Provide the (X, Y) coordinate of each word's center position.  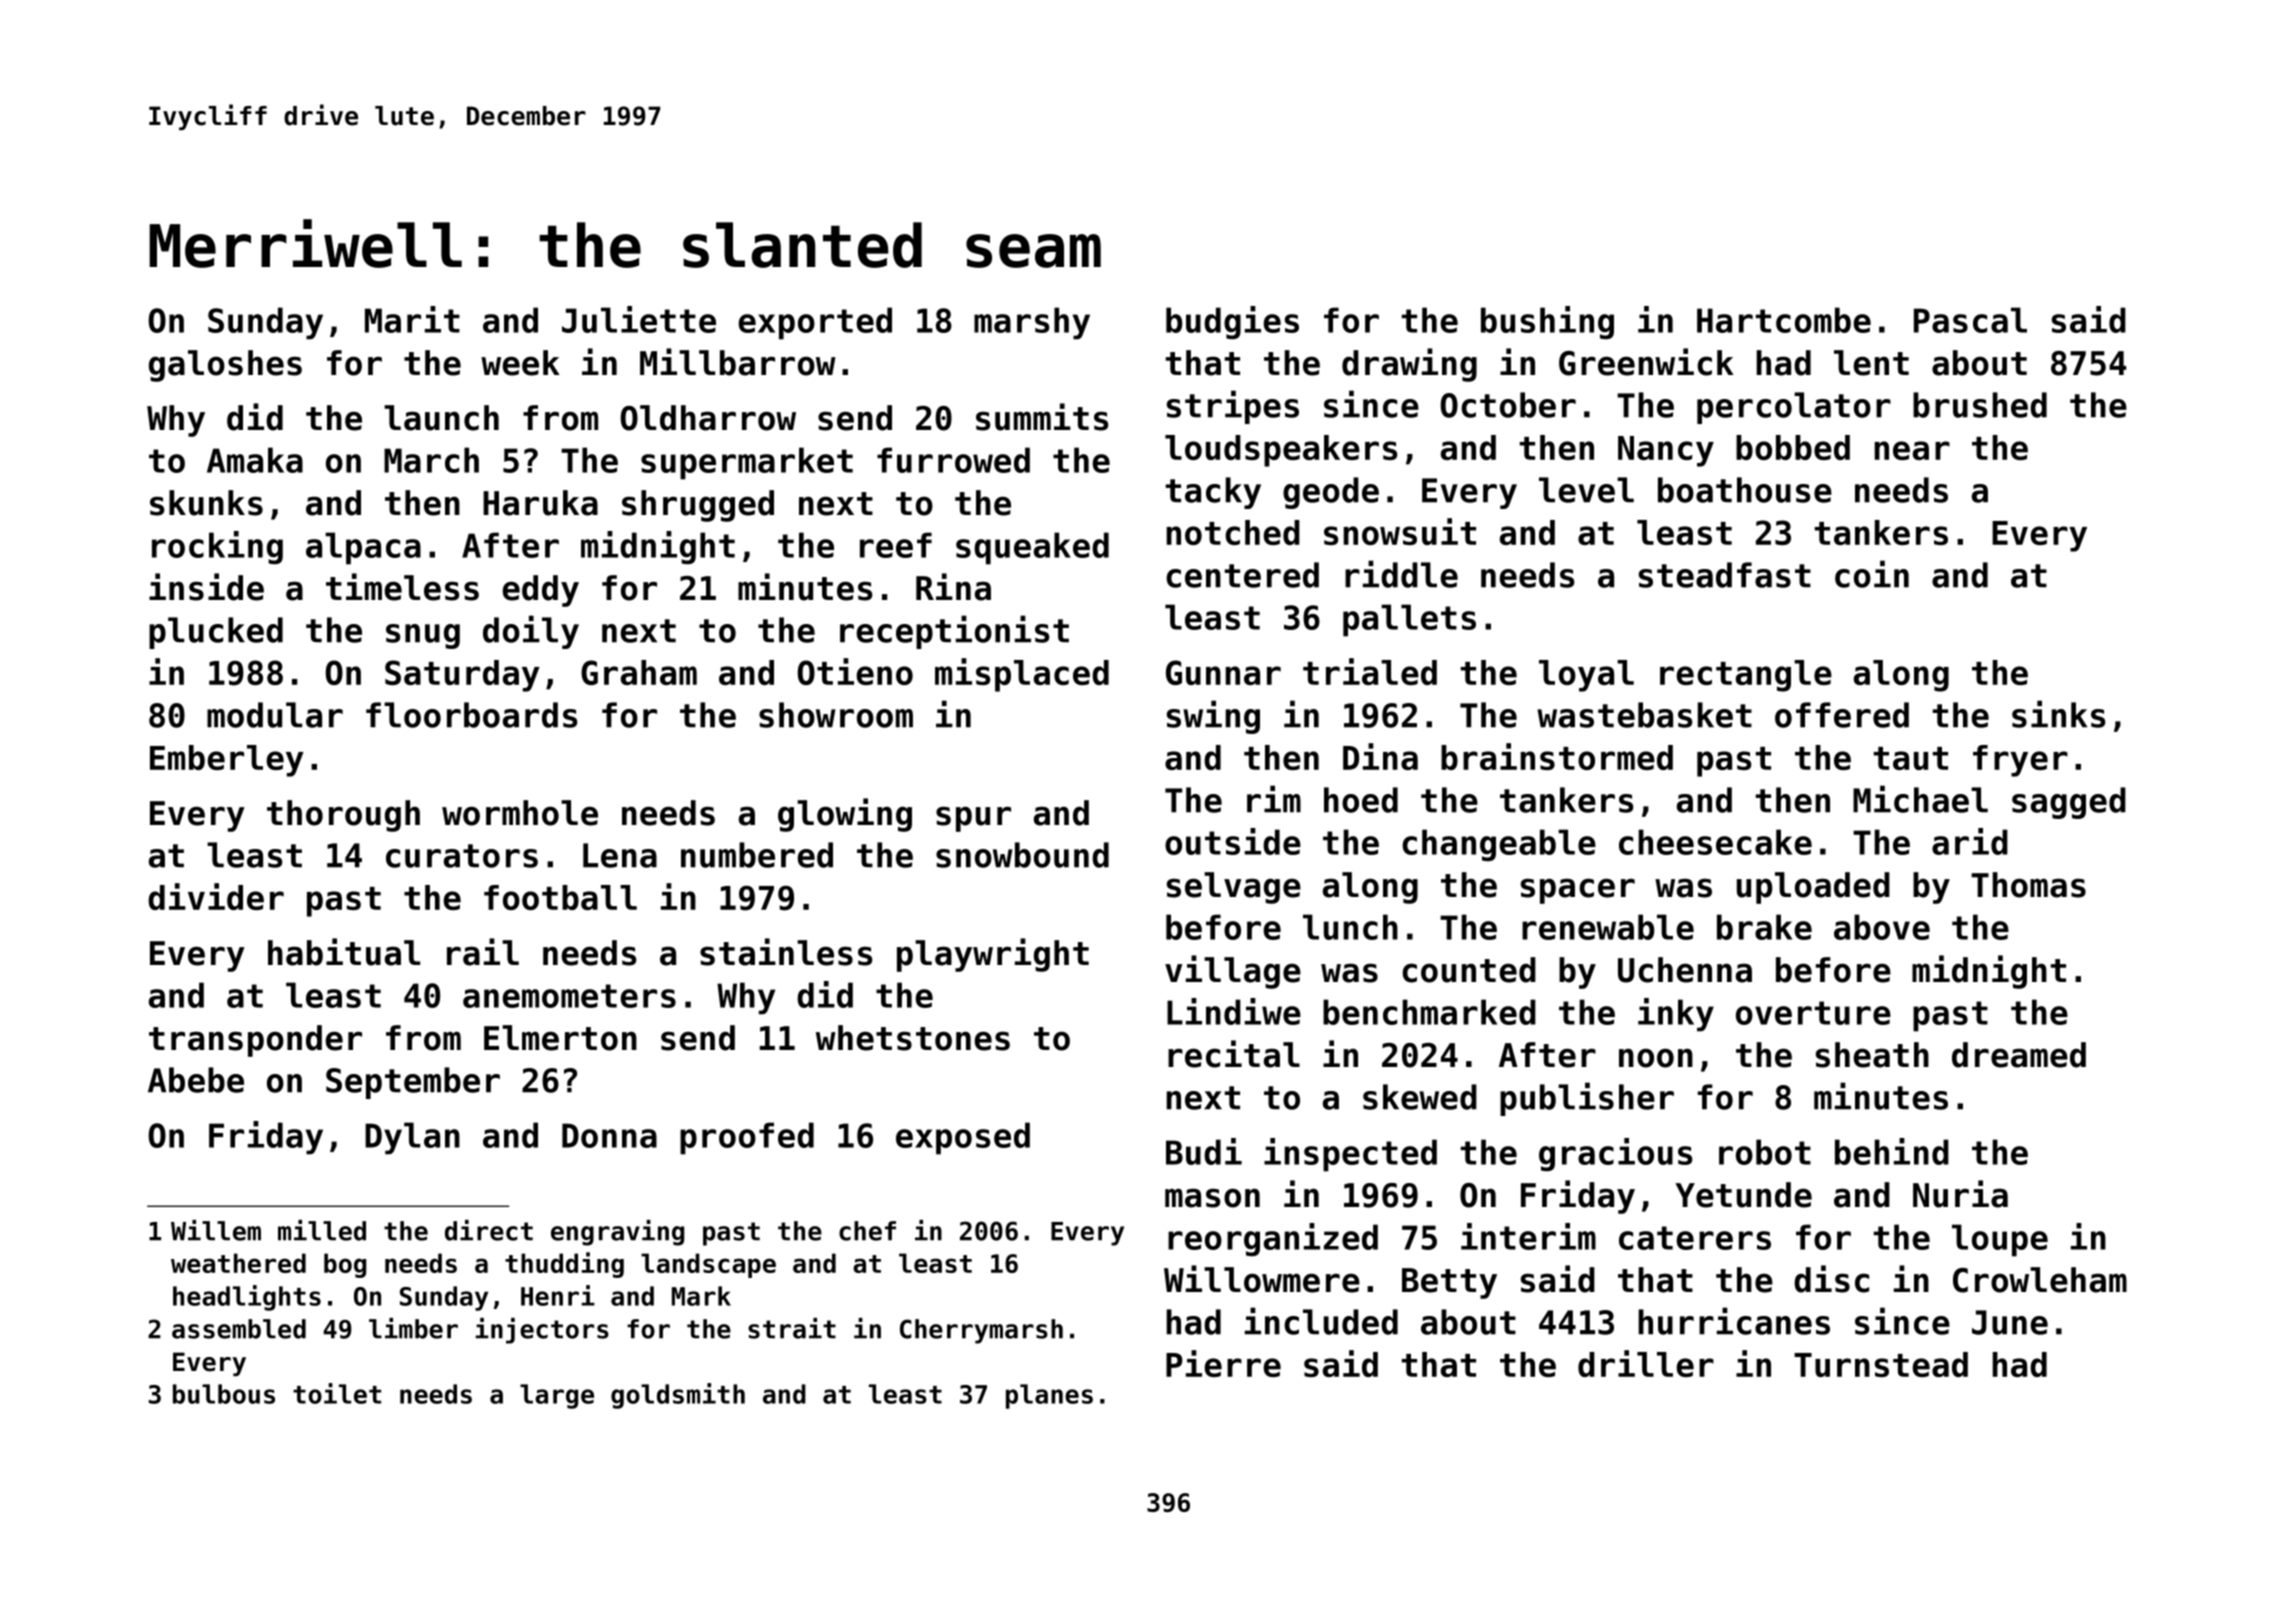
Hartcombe (1784, 320)
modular (275, 715)
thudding (564, 1265)
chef (867, 1231)
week (520, 363)
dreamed (2019, 1055)
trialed (1370, 671)
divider (216, 896)
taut (1911, 758)
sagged (2069, 803)
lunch (1350, 927)
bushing (1547, 322)
